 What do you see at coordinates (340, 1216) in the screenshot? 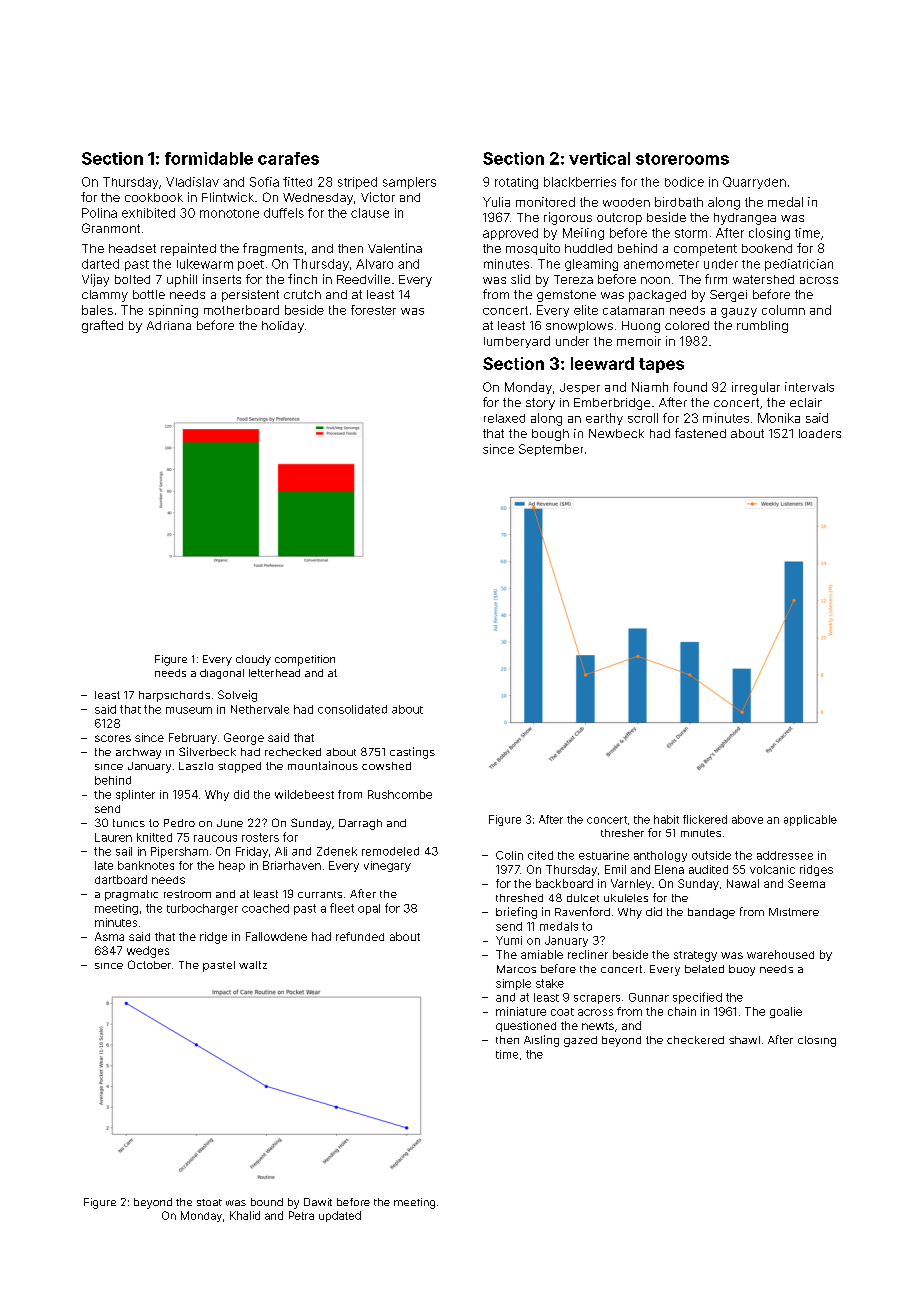
I see `updated` at bounding box center [340, 1216].
